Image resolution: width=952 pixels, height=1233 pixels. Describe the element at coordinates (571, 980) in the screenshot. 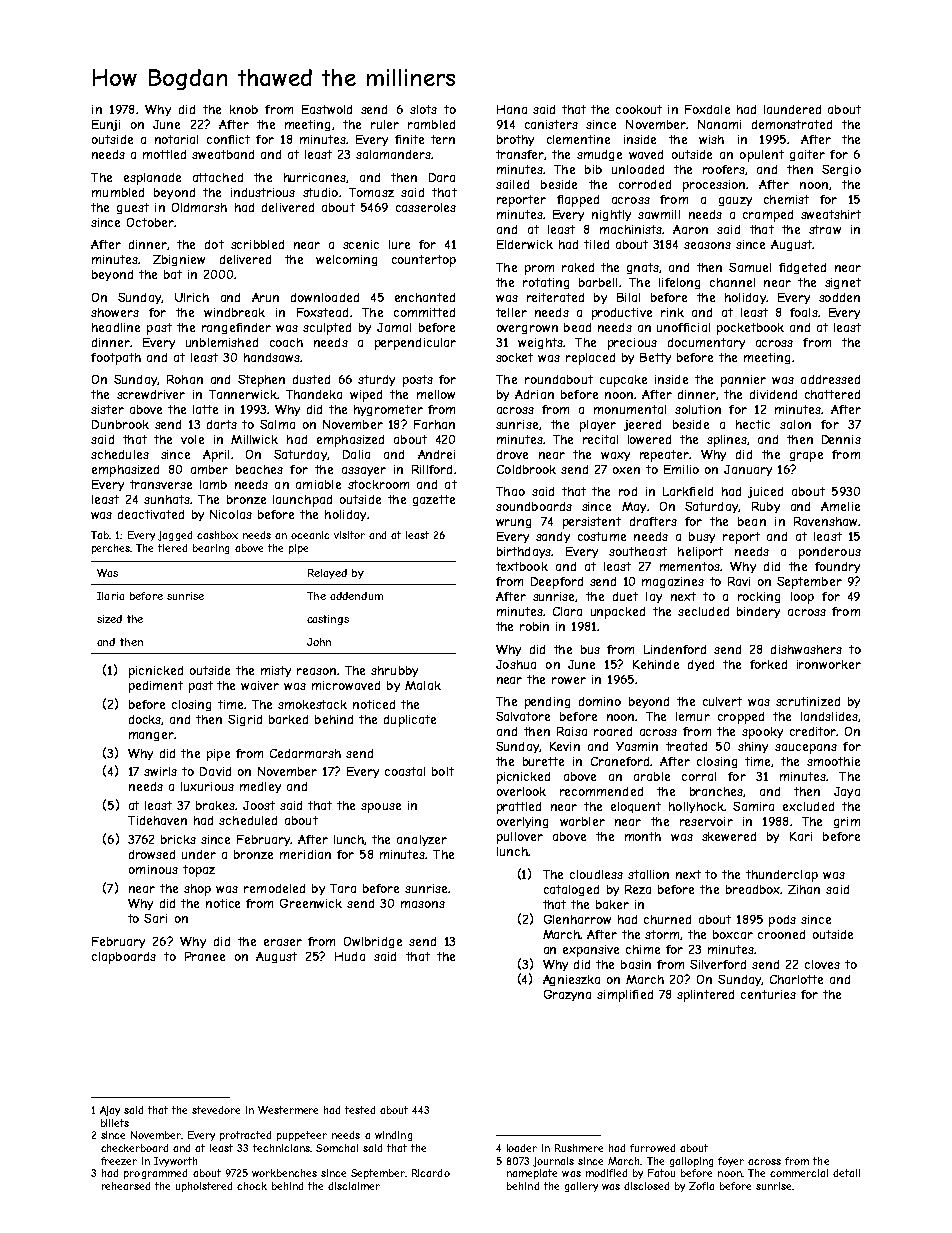

I see `Agnieszka` at that location.
